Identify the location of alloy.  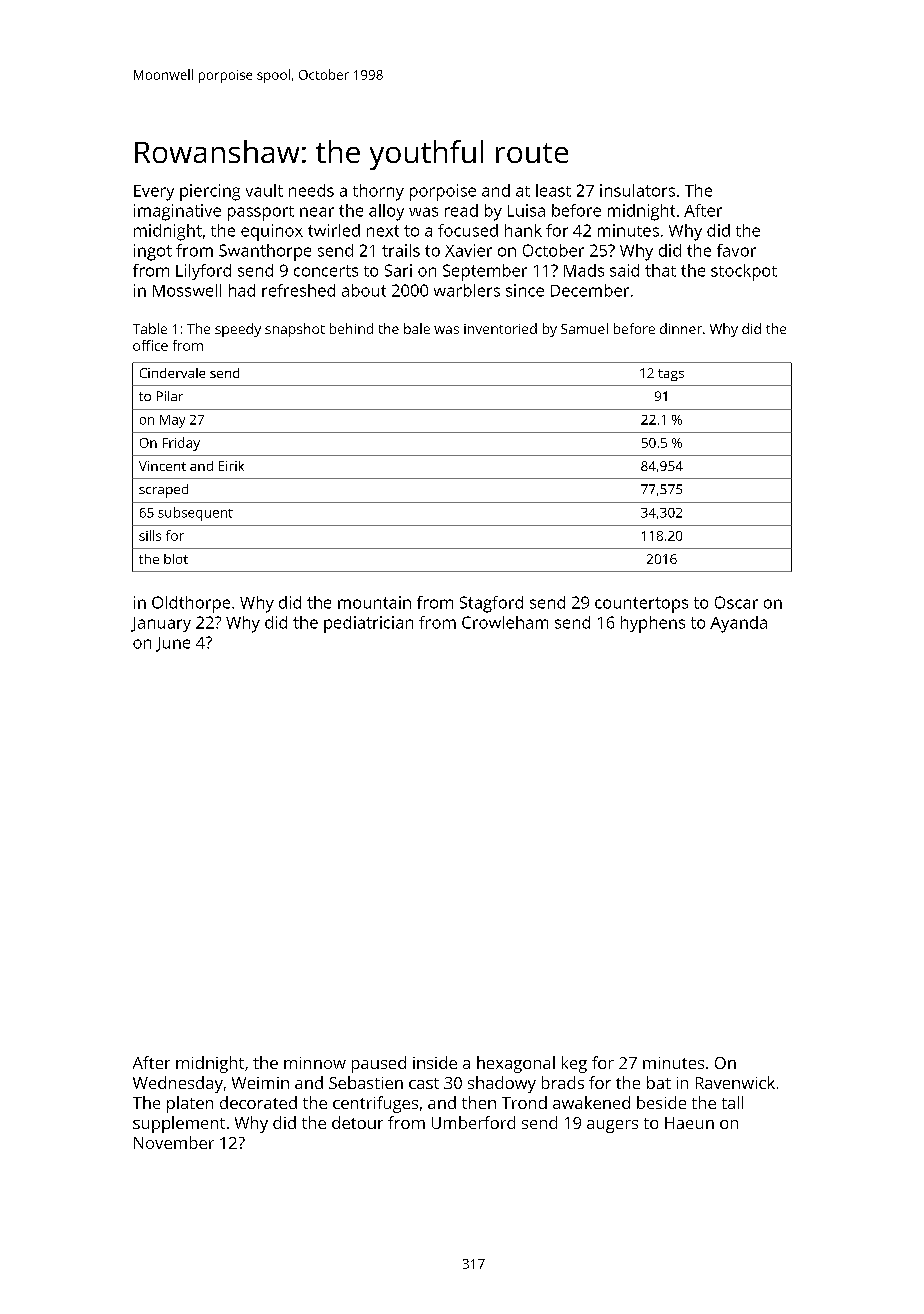
(386, 212).
